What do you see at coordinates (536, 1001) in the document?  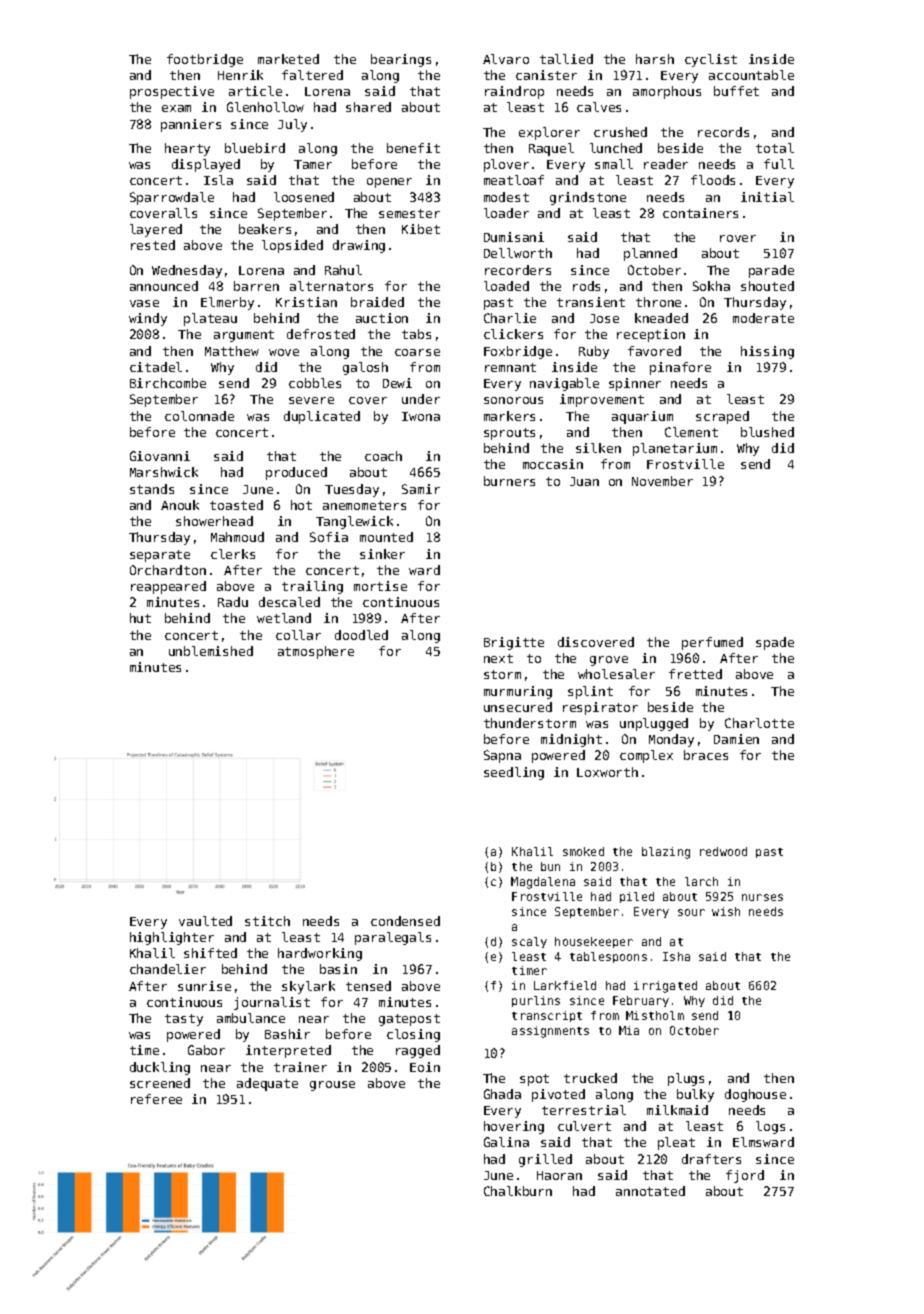 I see `purlins` at bounding box center [536, 1001].
